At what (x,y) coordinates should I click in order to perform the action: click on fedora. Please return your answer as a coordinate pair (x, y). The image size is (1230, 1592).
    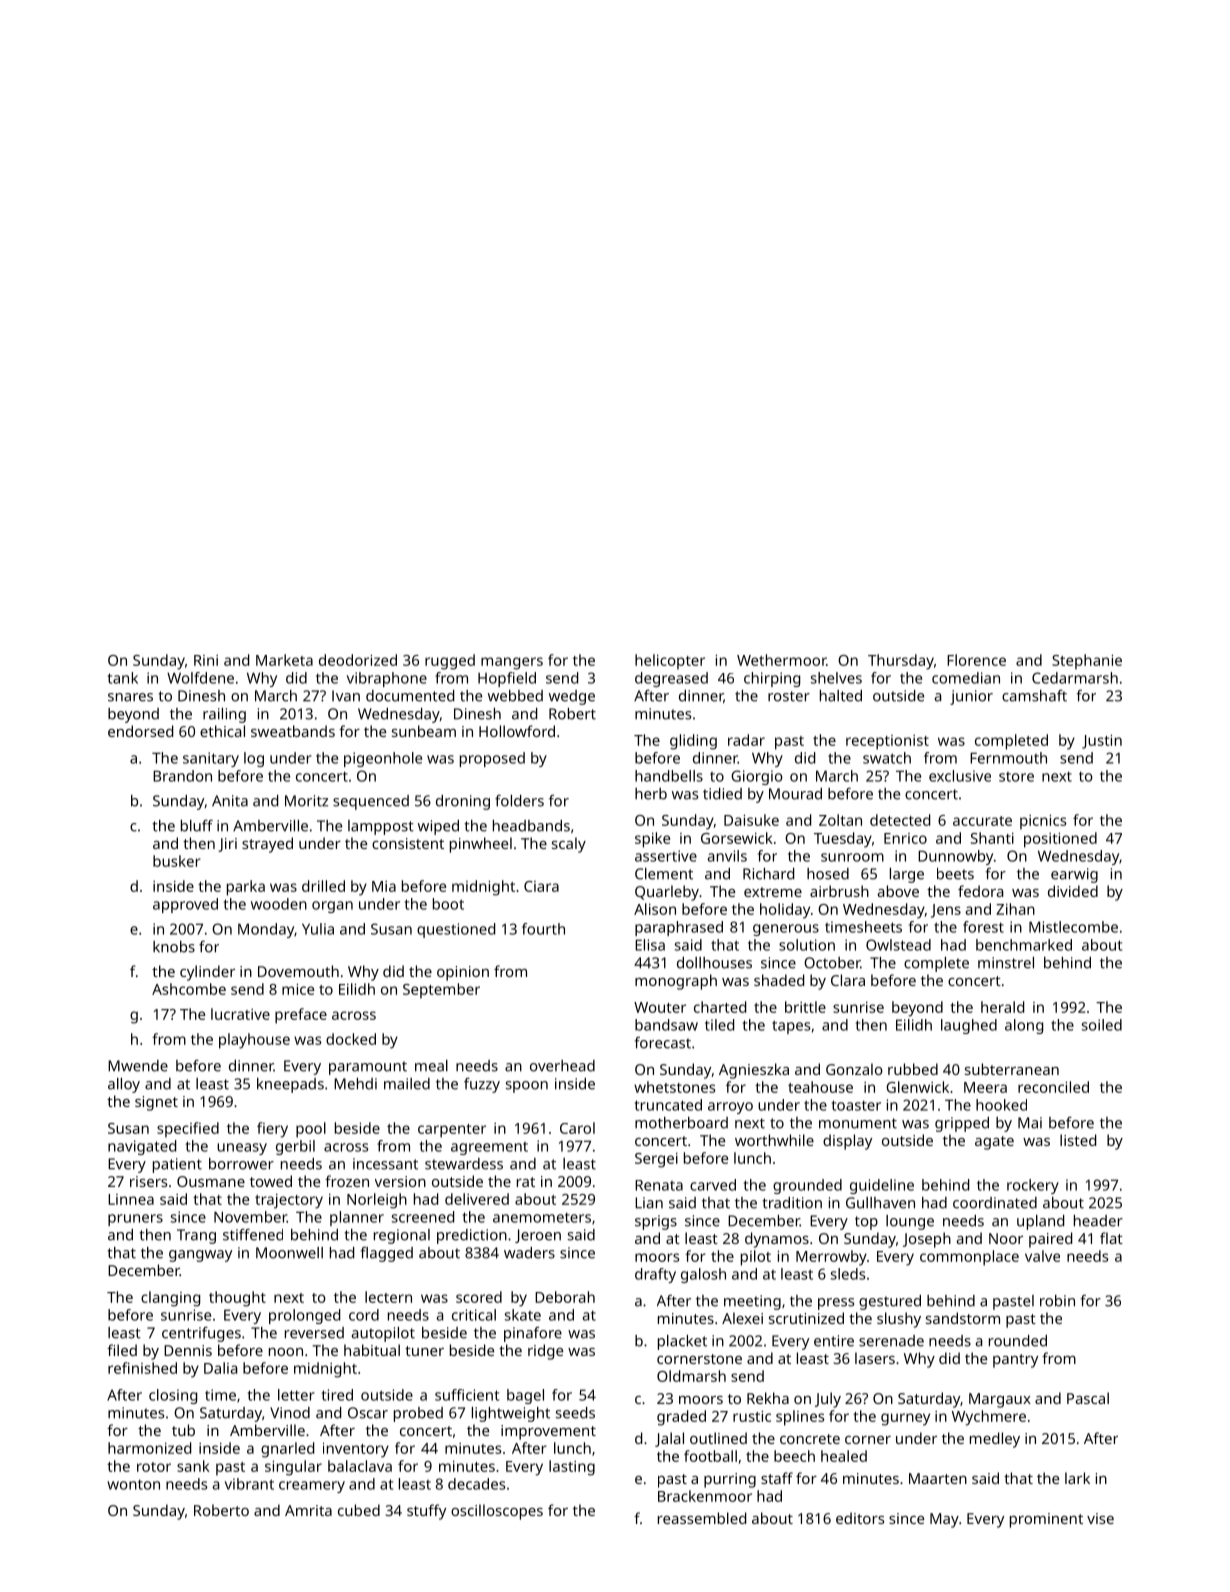
    Looking at the image, I should click on (980, 891).
